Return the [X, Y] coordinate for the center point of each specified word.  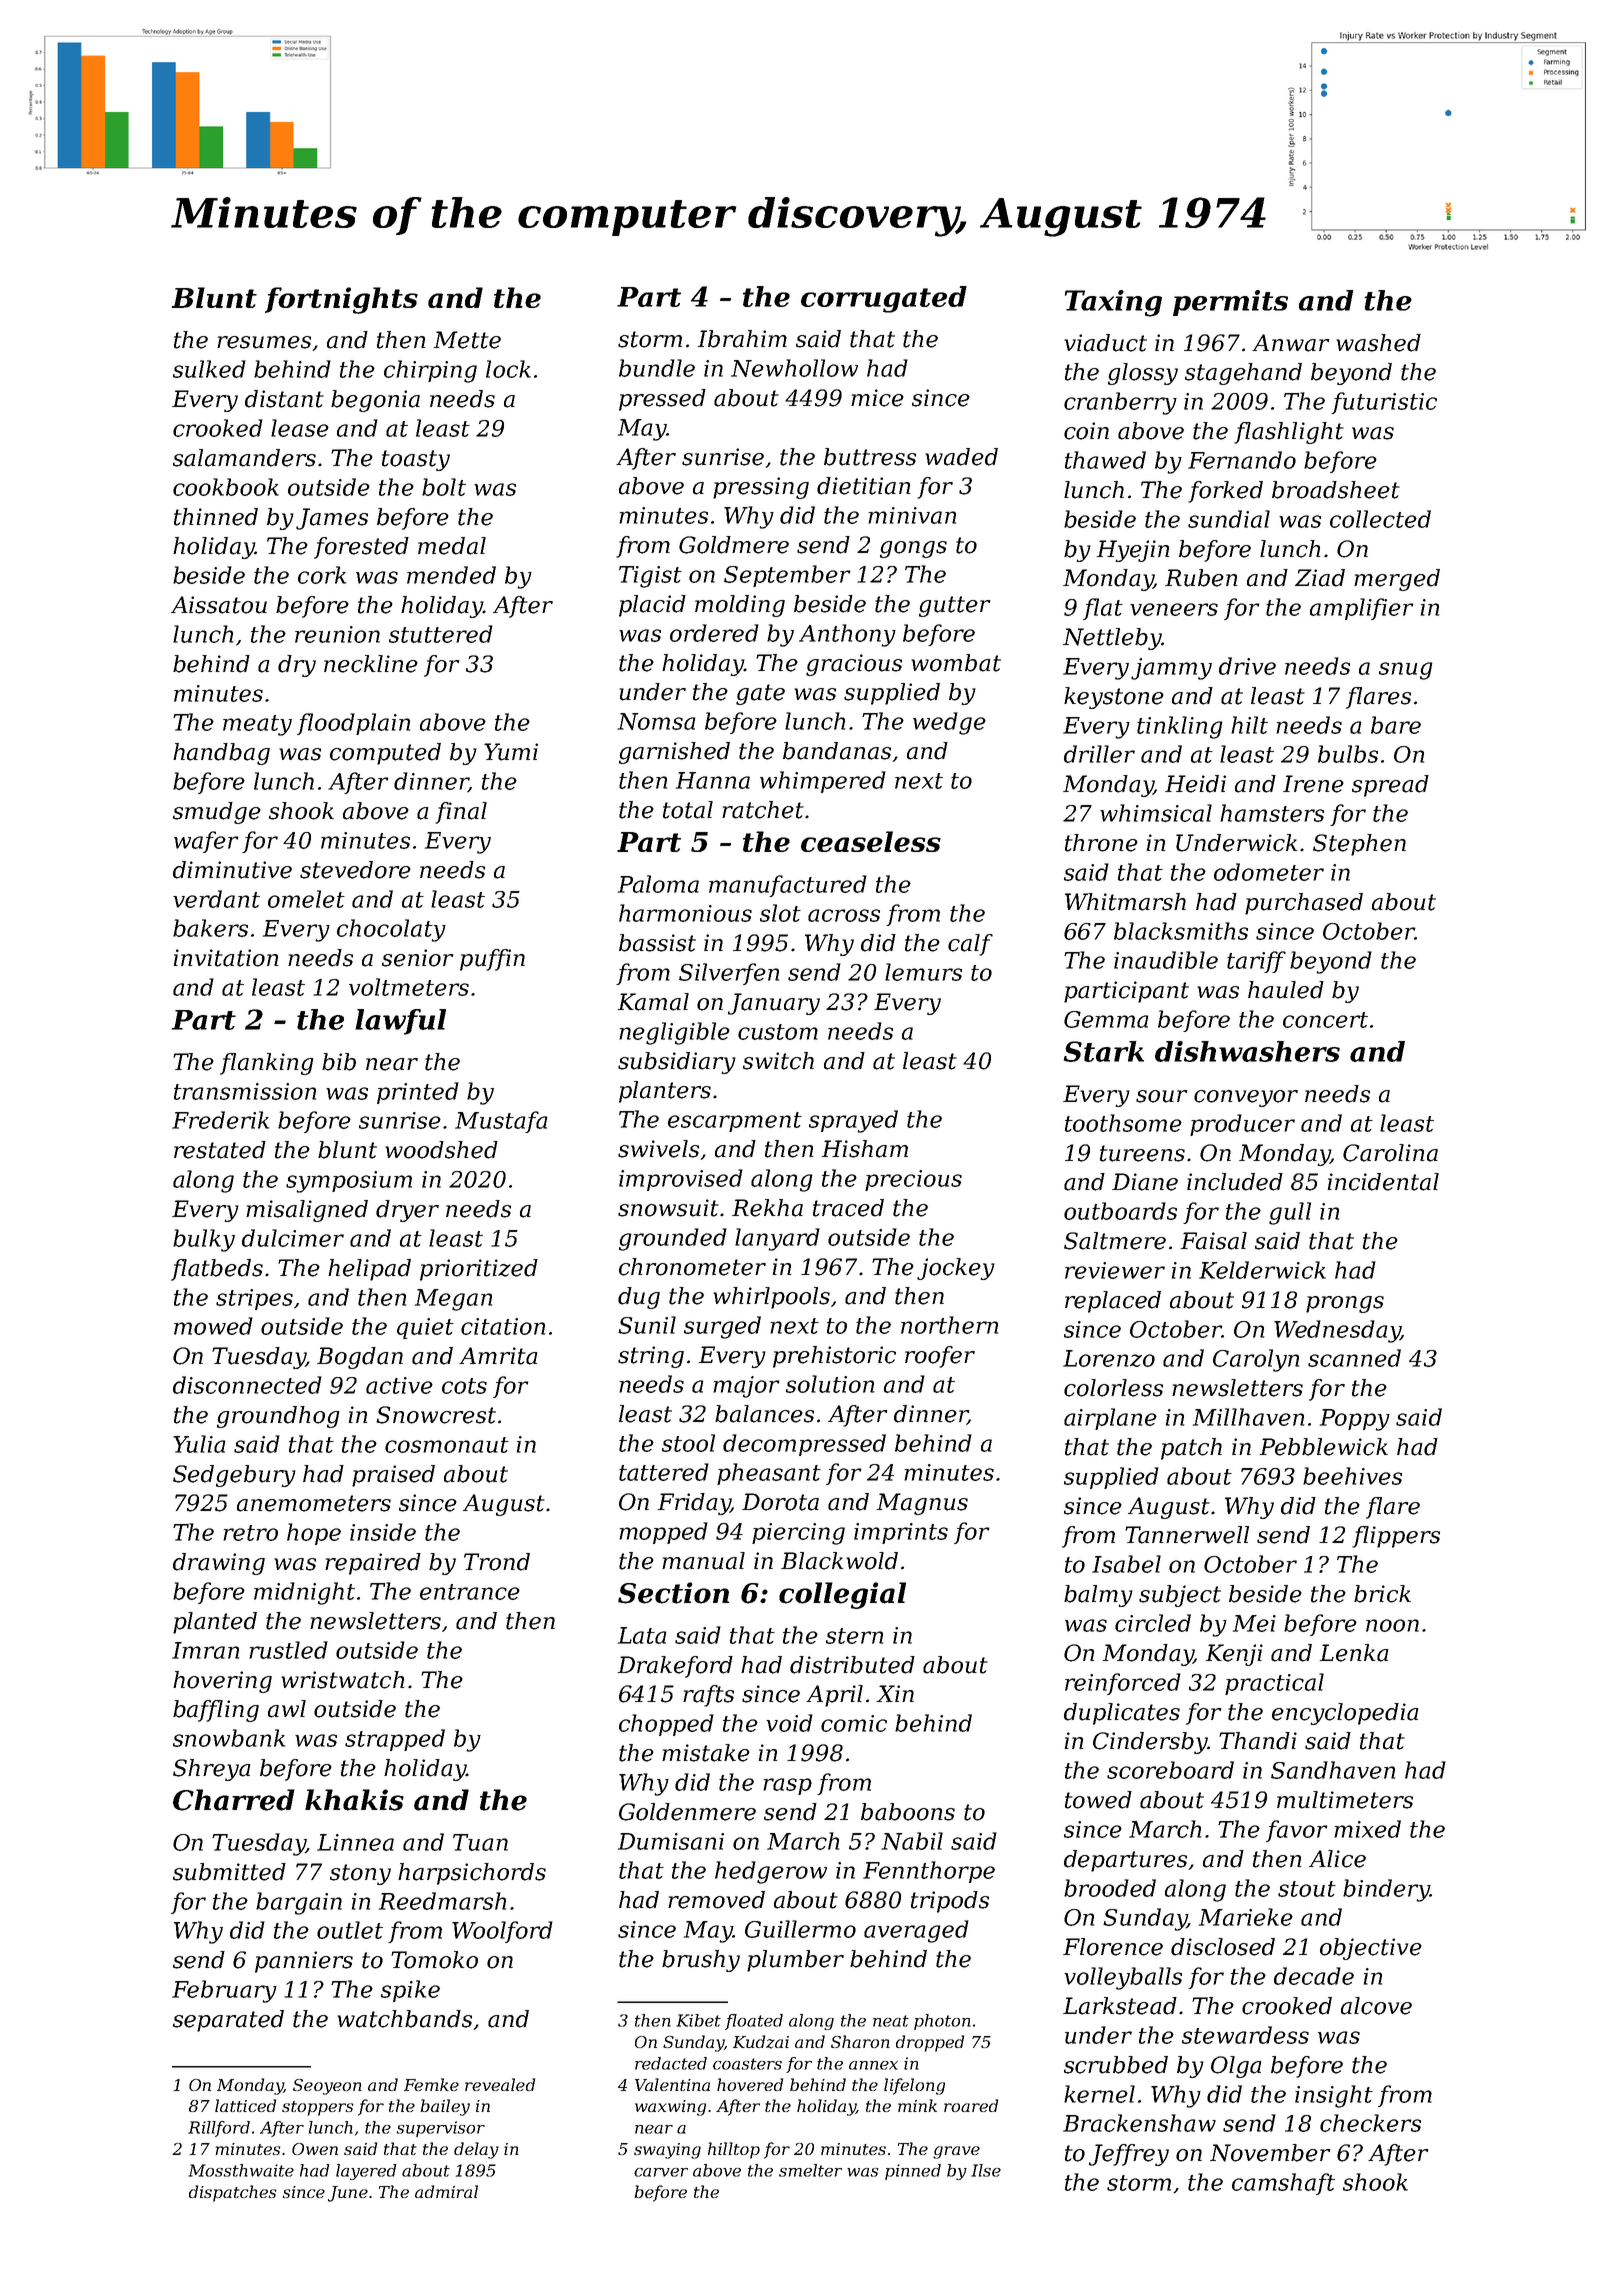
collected [1380, 519]
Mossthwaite [241, 2170]
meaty [257, 725]
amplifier [1362, 609]
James [332, 519]
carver [661, 2172]
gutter [955, 606]
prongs [1345, 1304]
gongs [913, 549]
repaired [373, 1564]
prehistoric [834, 1357]
